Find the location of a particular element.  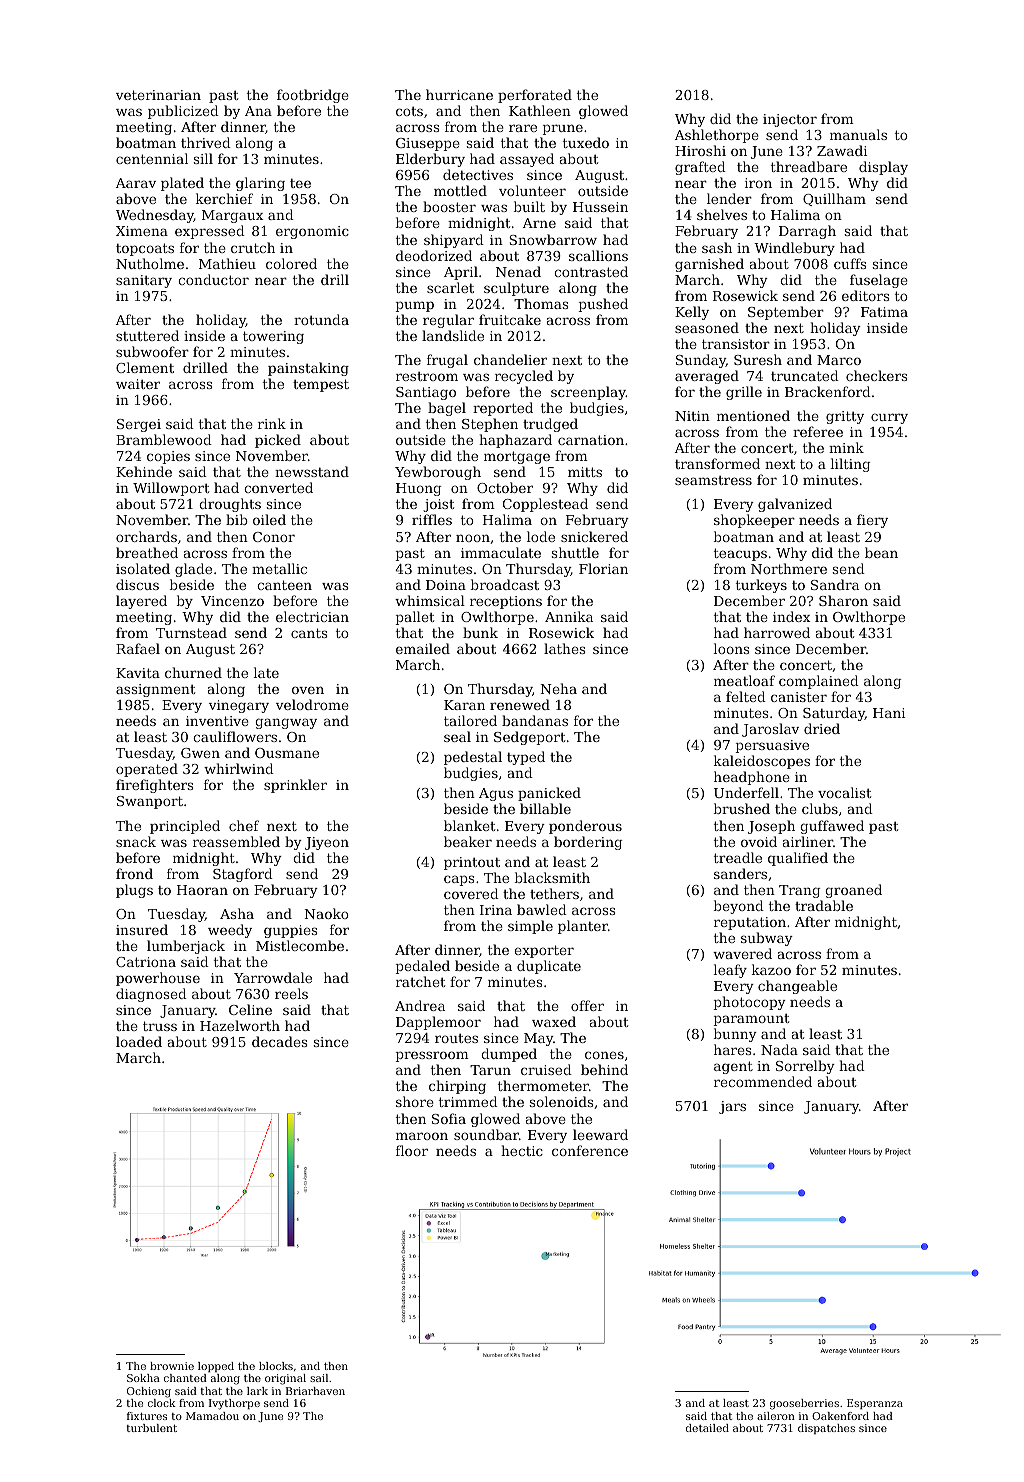

oven is located at coordinates (308, 690).
